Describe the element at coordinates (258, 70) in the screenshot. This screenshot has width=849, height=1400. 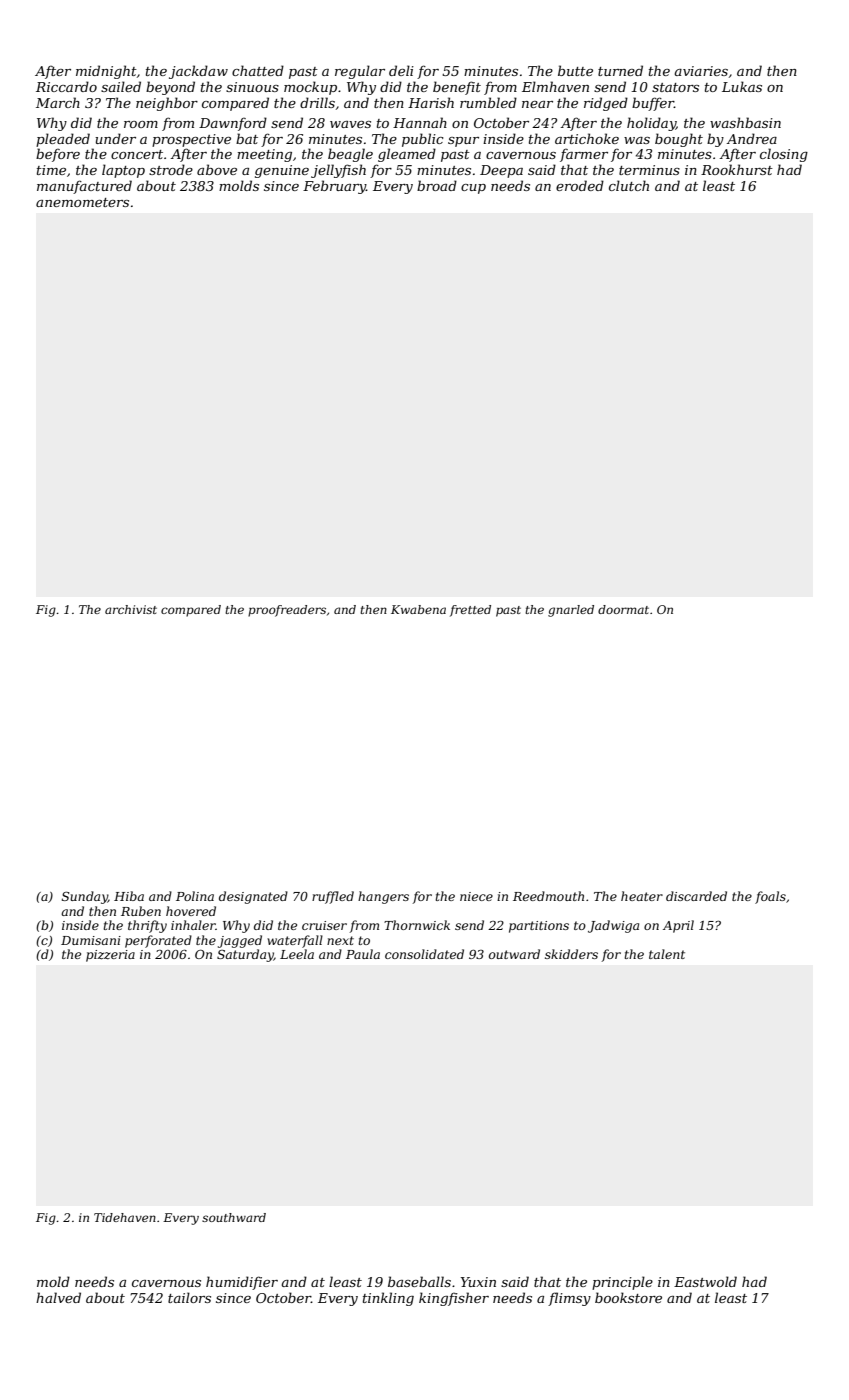
I see `chatted` at that location.
